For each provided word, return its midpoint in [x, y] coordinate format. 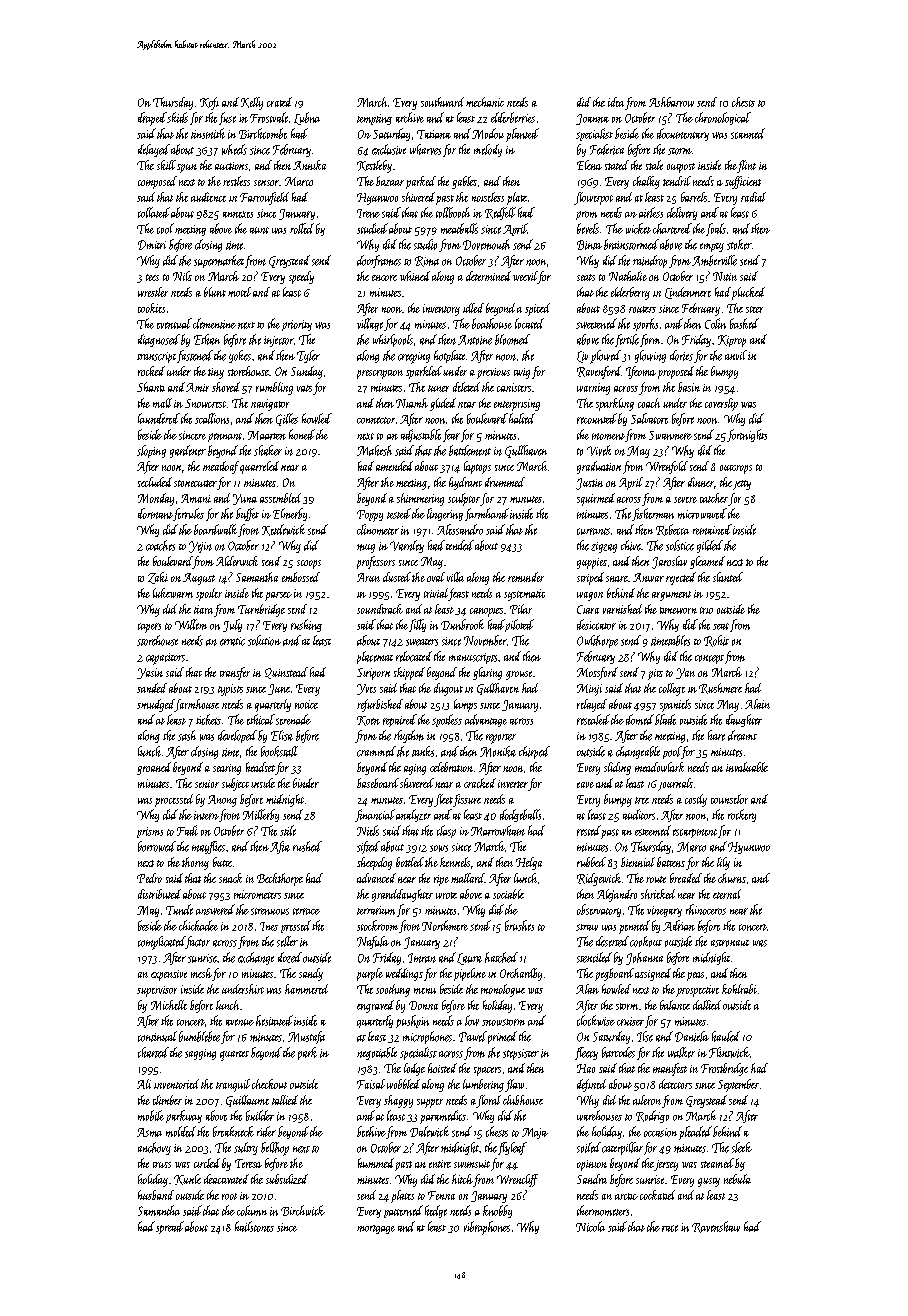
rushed [307, 846]
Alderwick [237, 561]
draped [152, 119]
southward [442, 102]
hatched [501, 957]
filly [417, 625]
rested [589, 830]
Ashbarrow [671, 102]
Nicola [590, 1226]
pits [655, 674]
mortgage [376, 1229]
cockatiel [657, 1195]
